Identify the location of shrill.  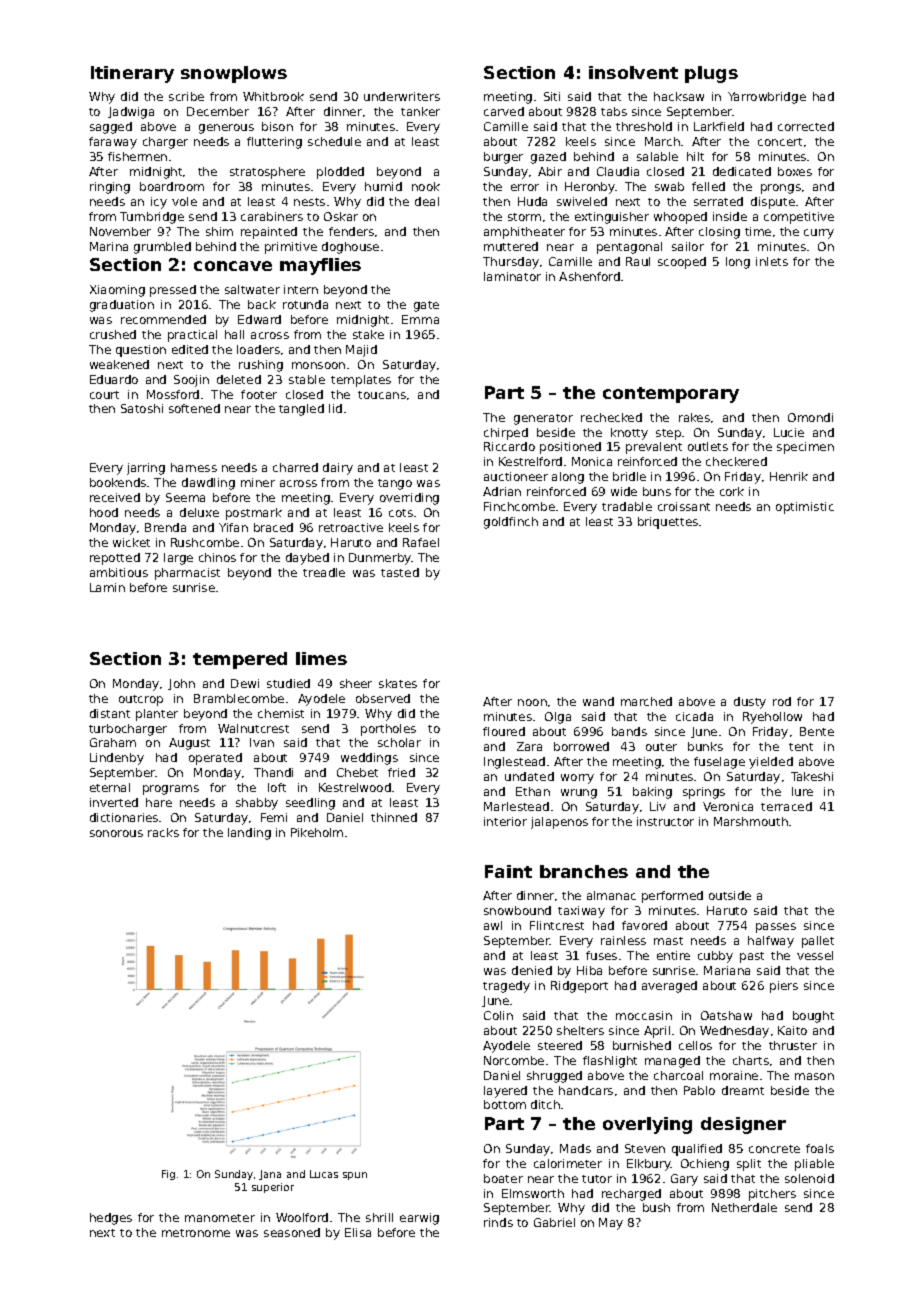
(379, 1217).
